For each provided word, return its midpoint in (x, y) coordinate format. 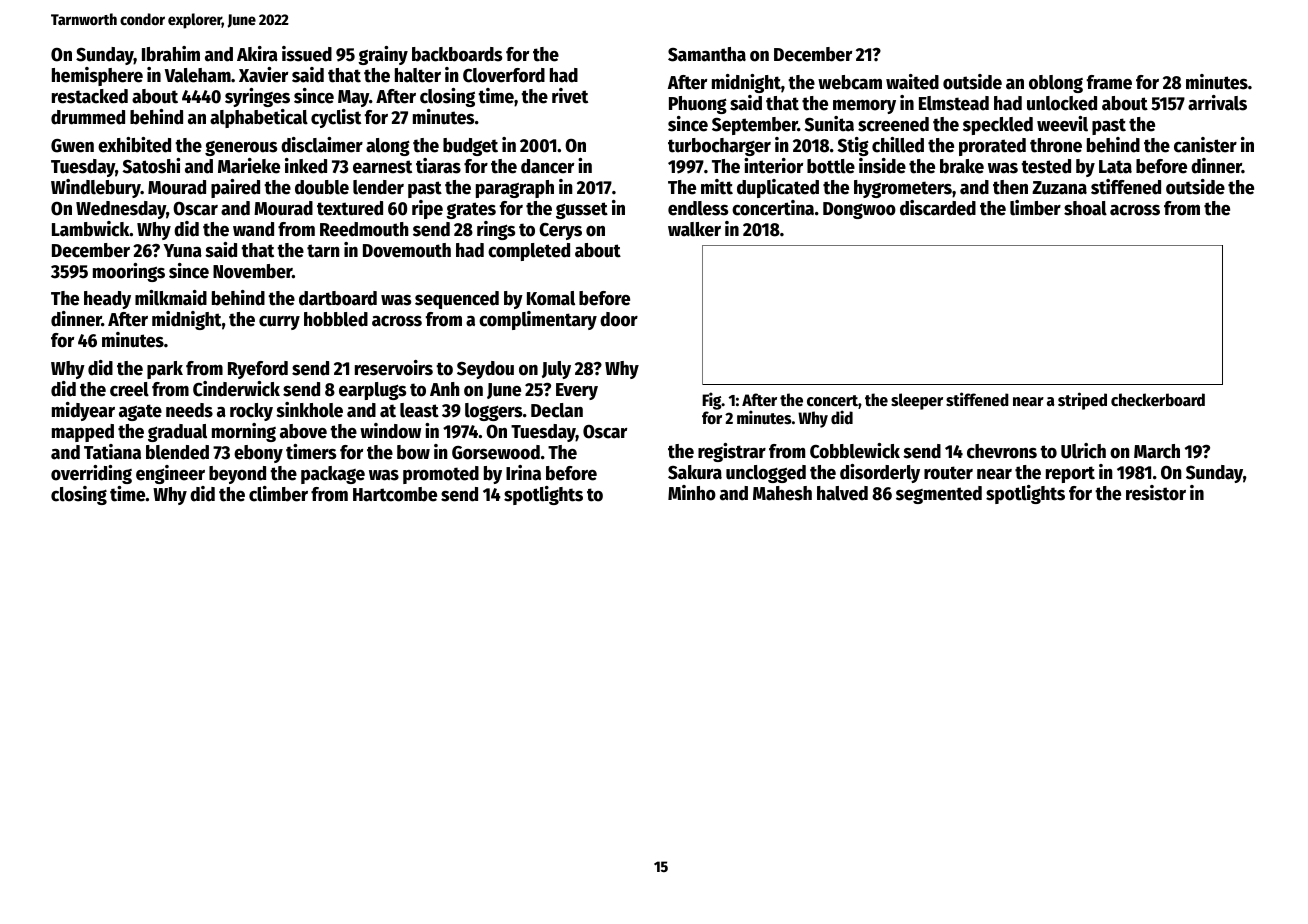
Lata (1115, 167)
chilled (898, 145)
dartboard (338, 298)
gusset (582, 210)
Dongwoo (859, 210)
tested (1046, 166)
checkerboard (1158, 400)
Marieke (249, 166)
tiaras (438, 166)
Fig (712, 401)
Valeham (198, 75)
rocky (251, 412)
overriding (91, 474)
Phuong (698, 105)
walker (694, 229)
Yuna (182, 251)
